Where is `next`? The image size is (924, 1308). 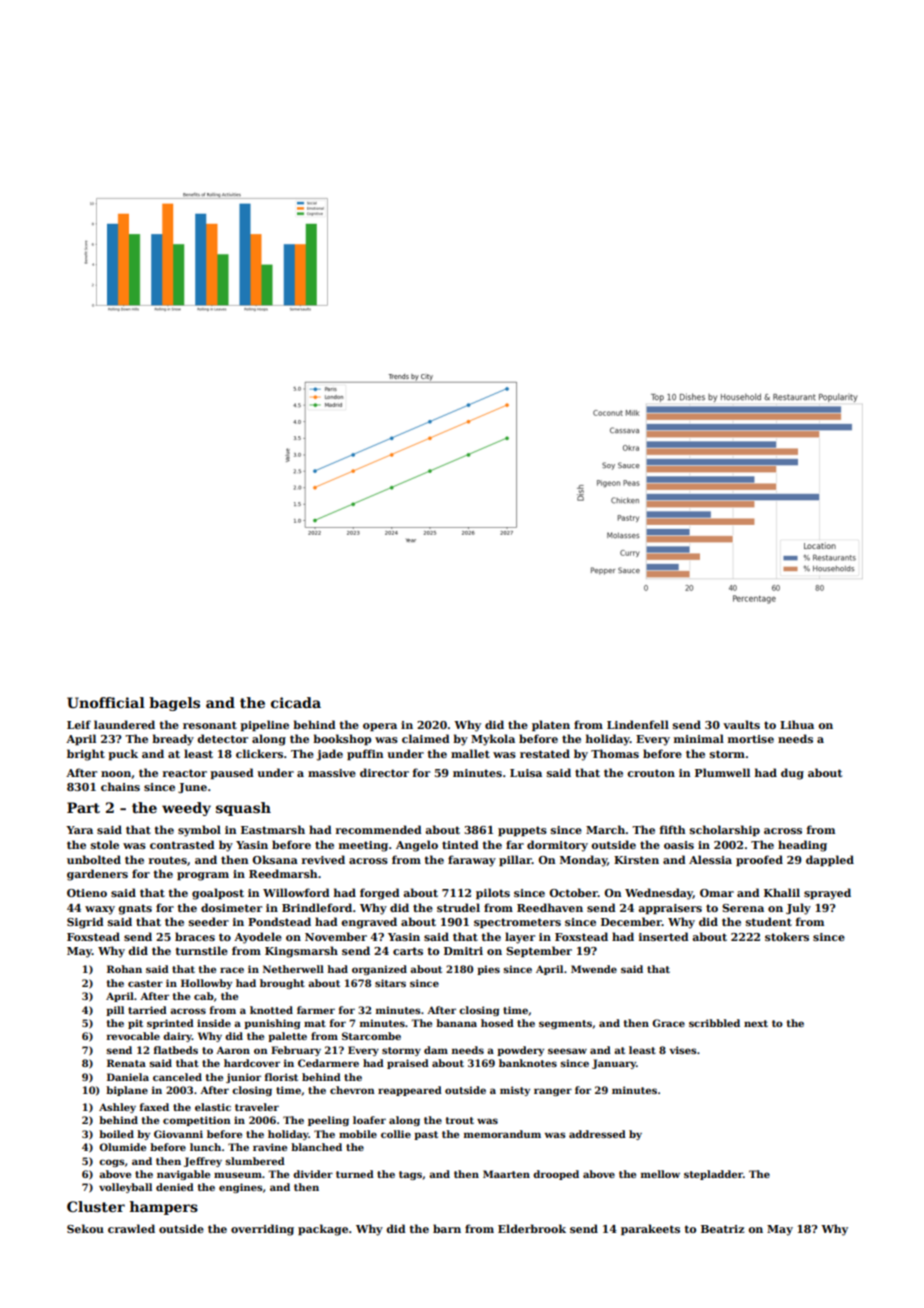
next is located at coordinates (756, 1023).
